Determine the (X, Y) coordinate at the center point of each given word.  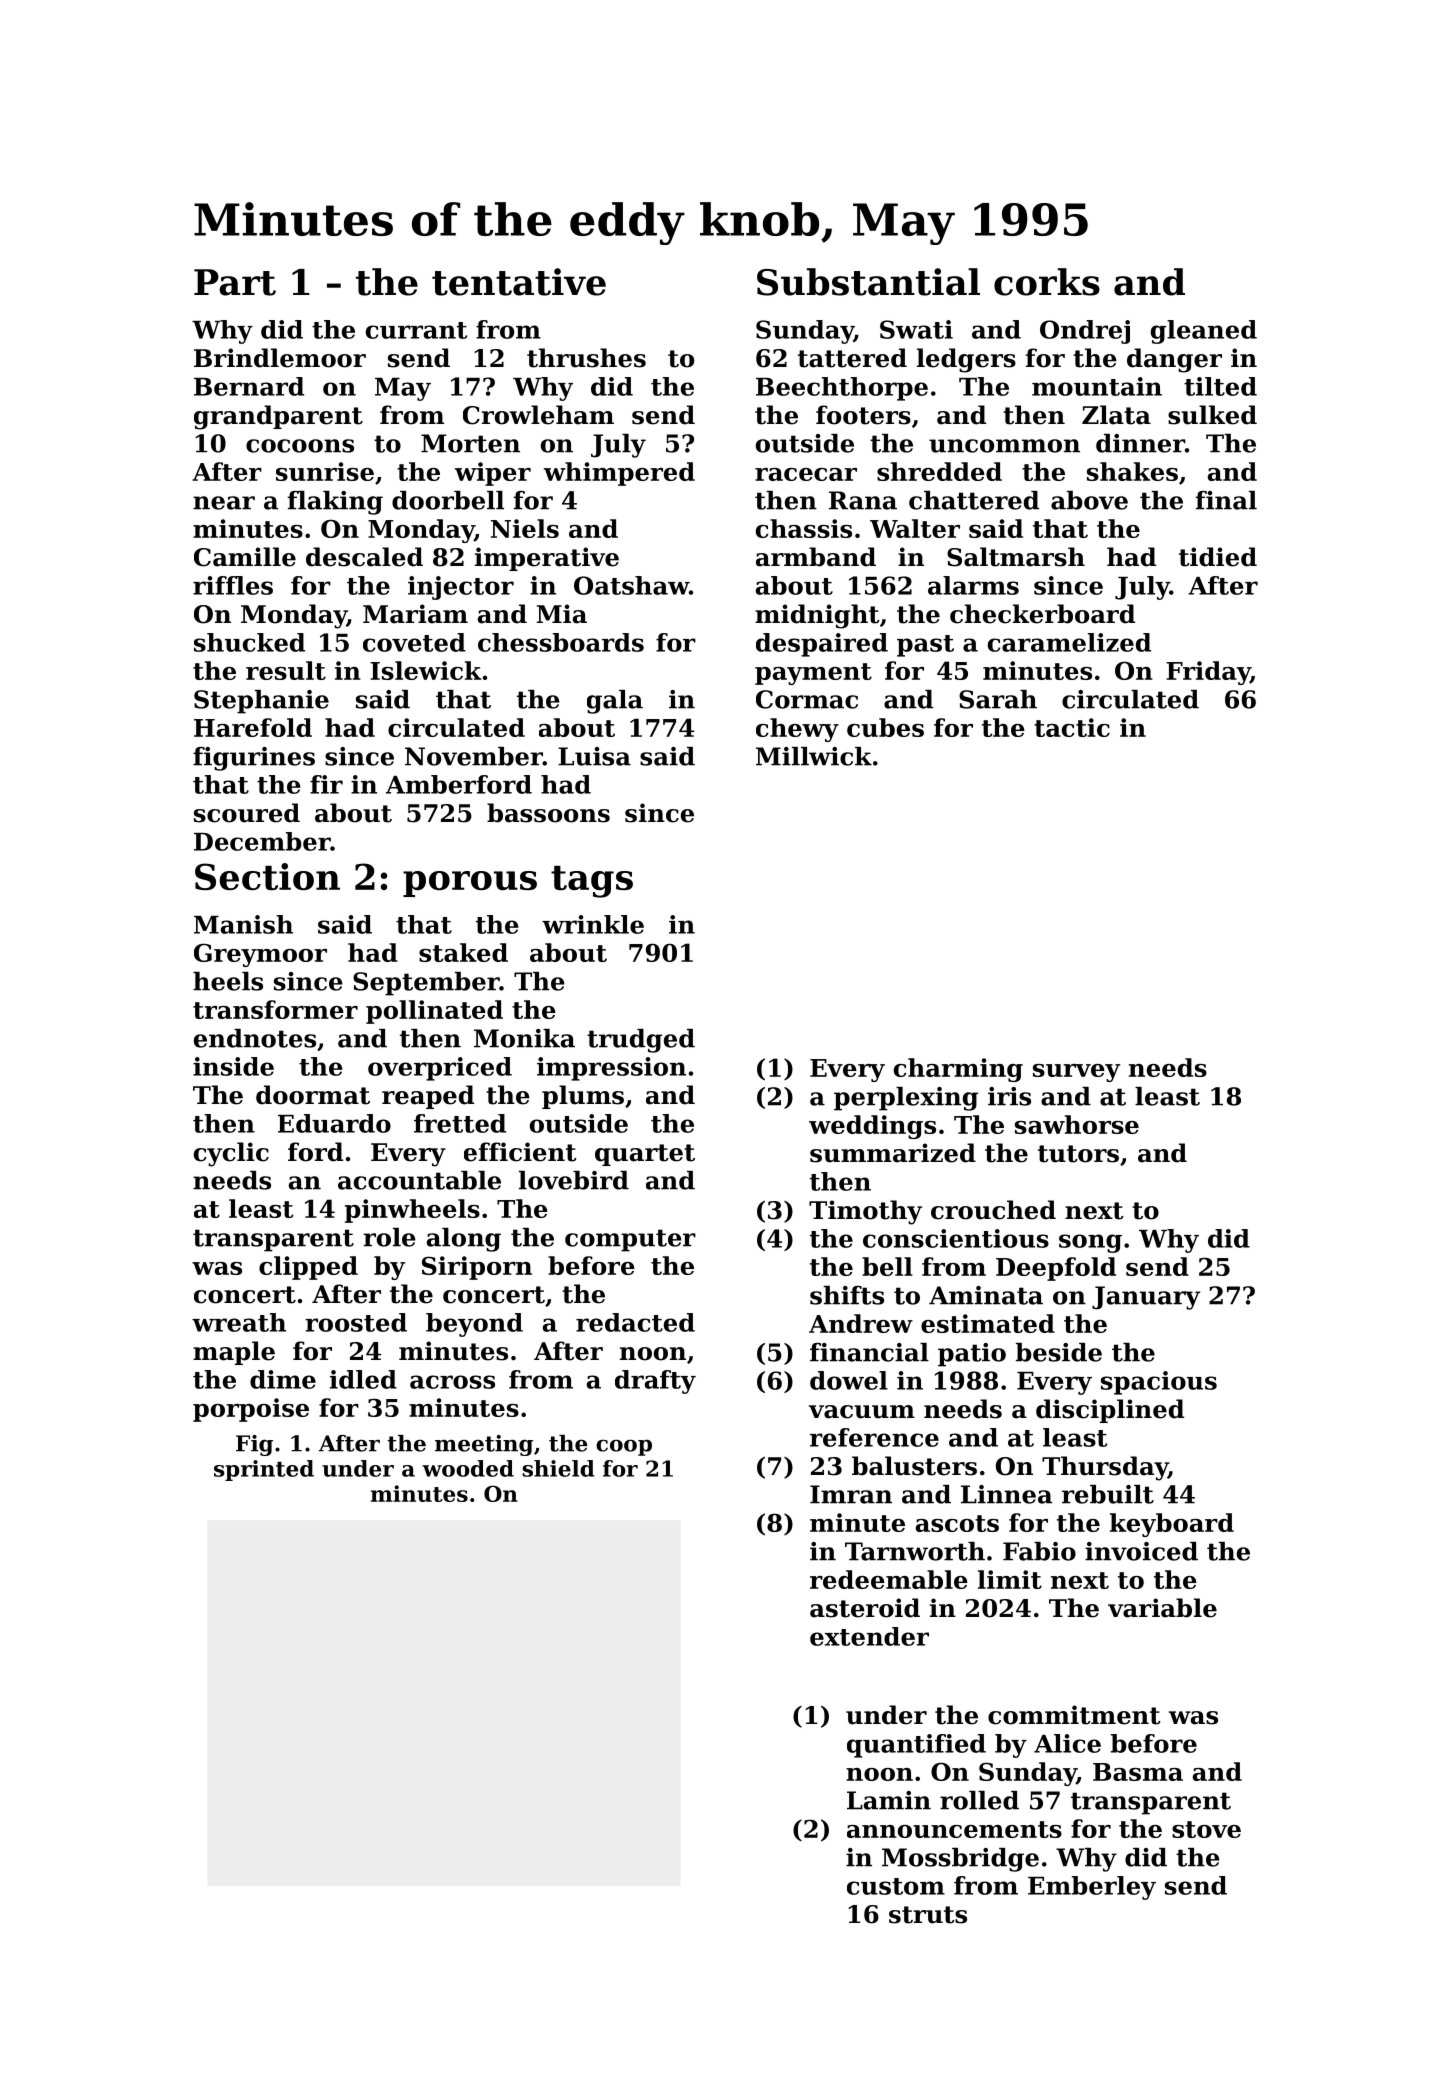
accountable (419, 1180)
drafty (655, 1382)
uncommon (1004, 446)
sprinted (264, 1470)
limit (1010, 1579)
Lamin (889, 1800)
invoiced (1141, 1551)
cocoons (300, 446)
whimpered (619, 474)
